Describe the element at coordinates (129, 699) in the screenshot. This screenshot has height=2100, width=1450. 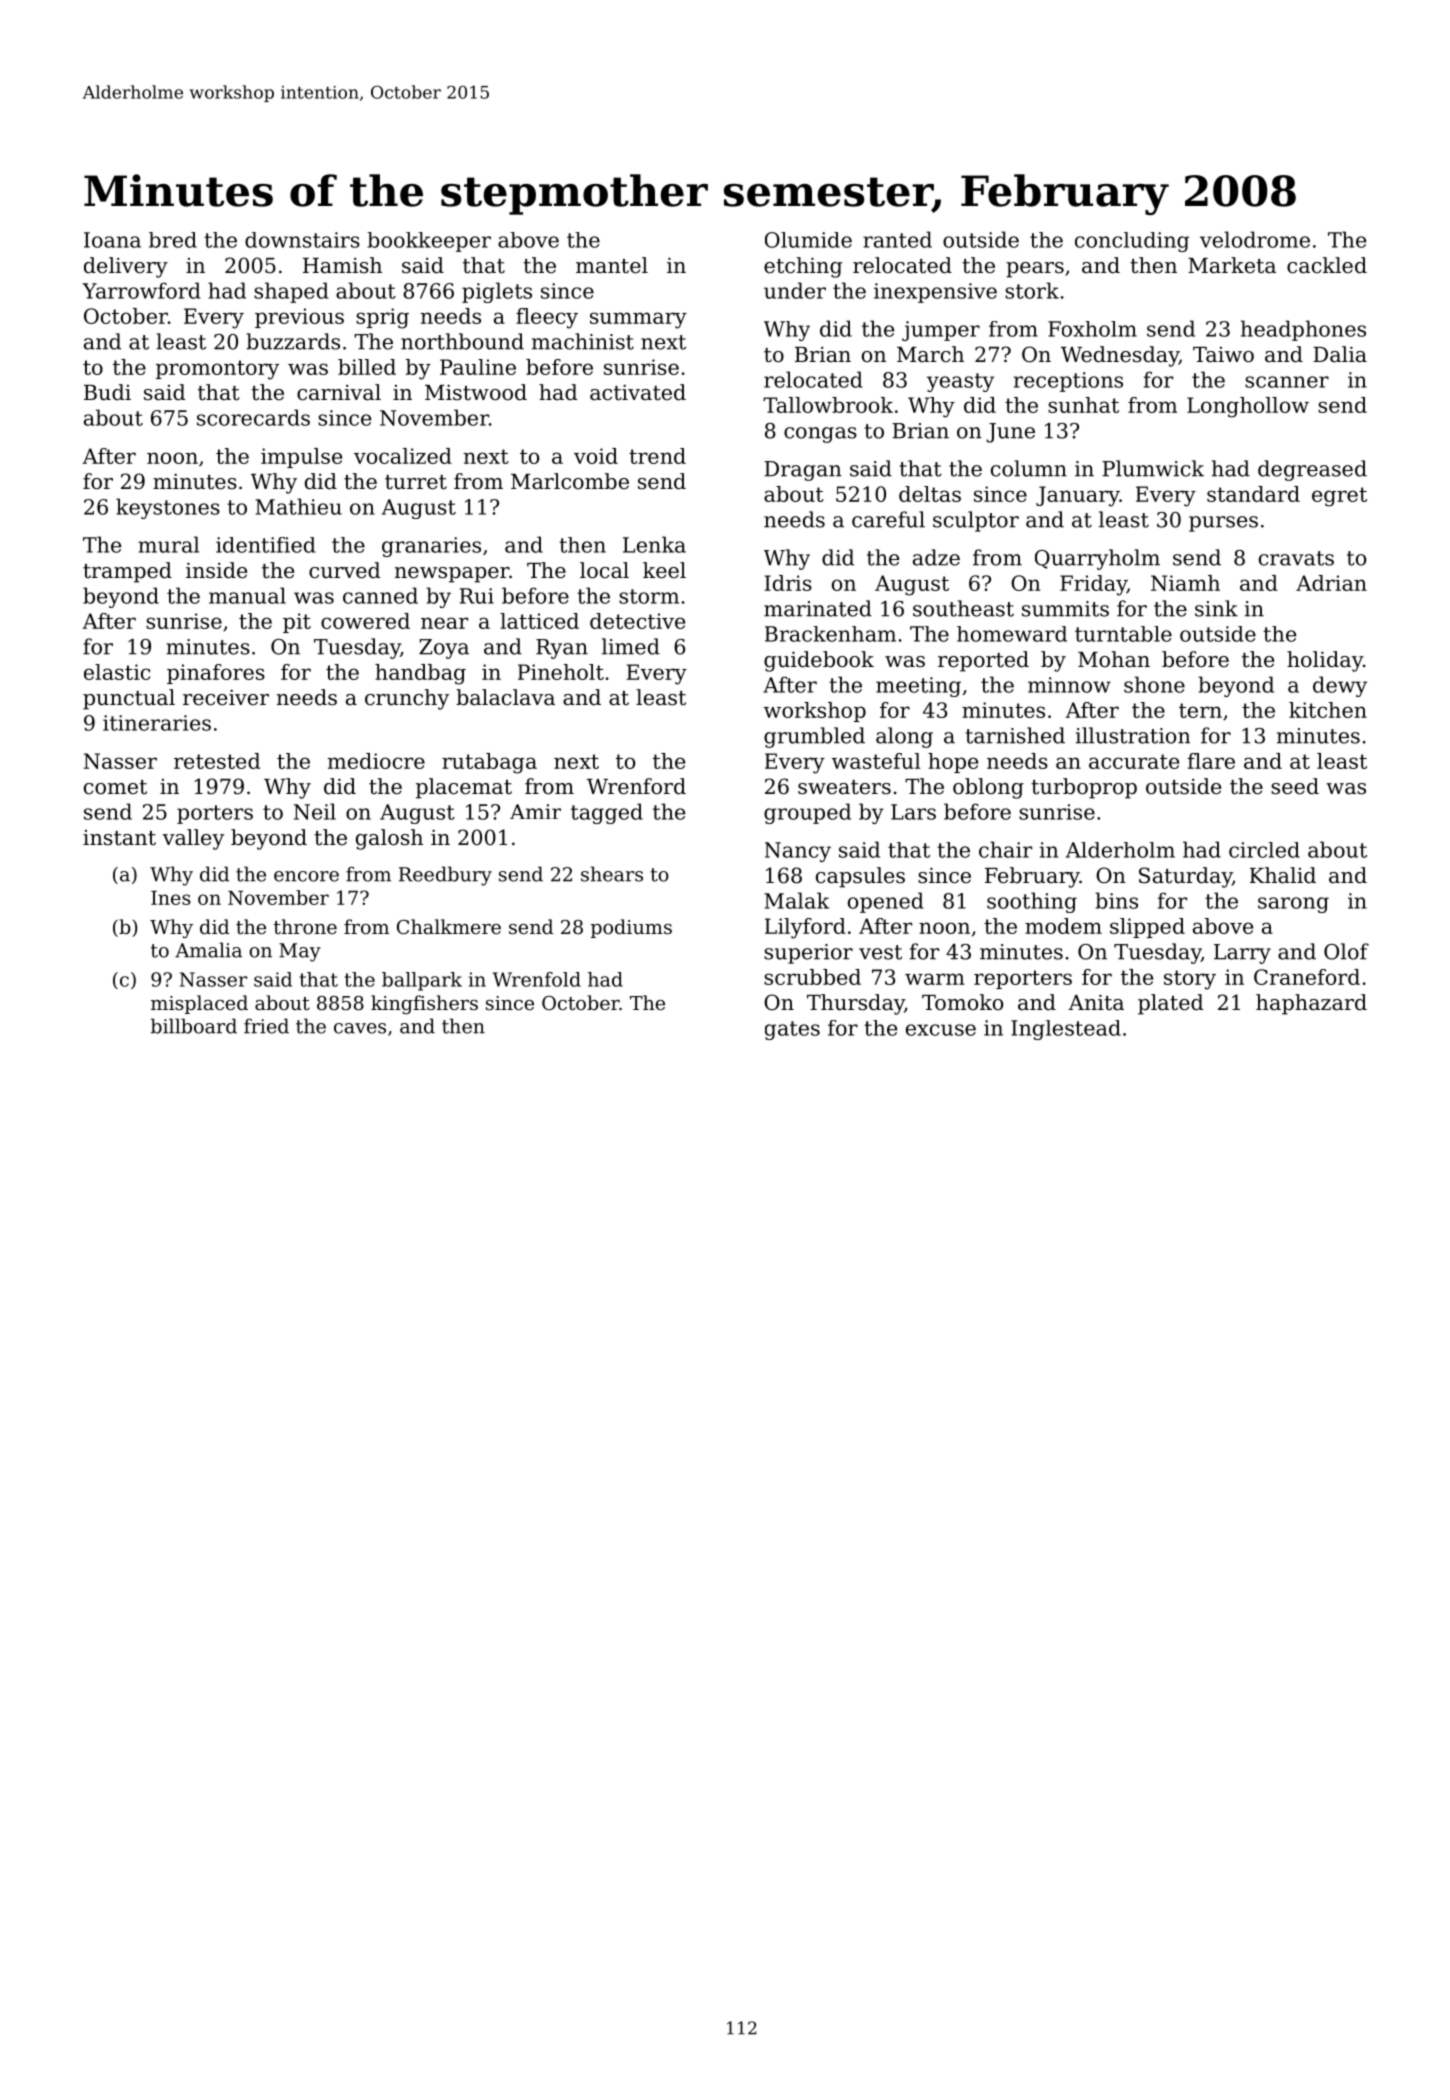
I see `punctual` at that location.
